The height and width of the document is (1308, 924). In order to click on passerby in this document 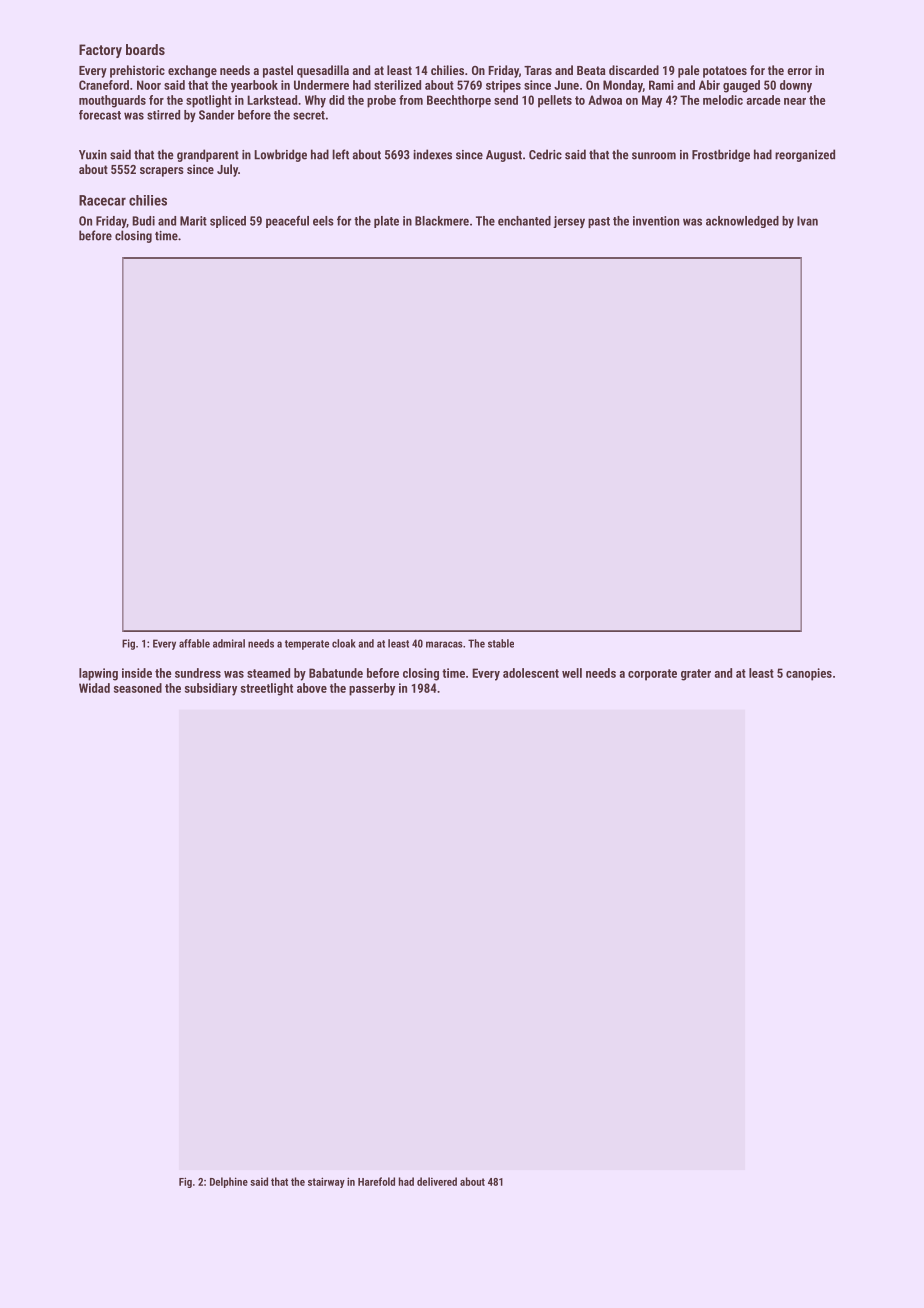, I will do `click(372, 689)`.
